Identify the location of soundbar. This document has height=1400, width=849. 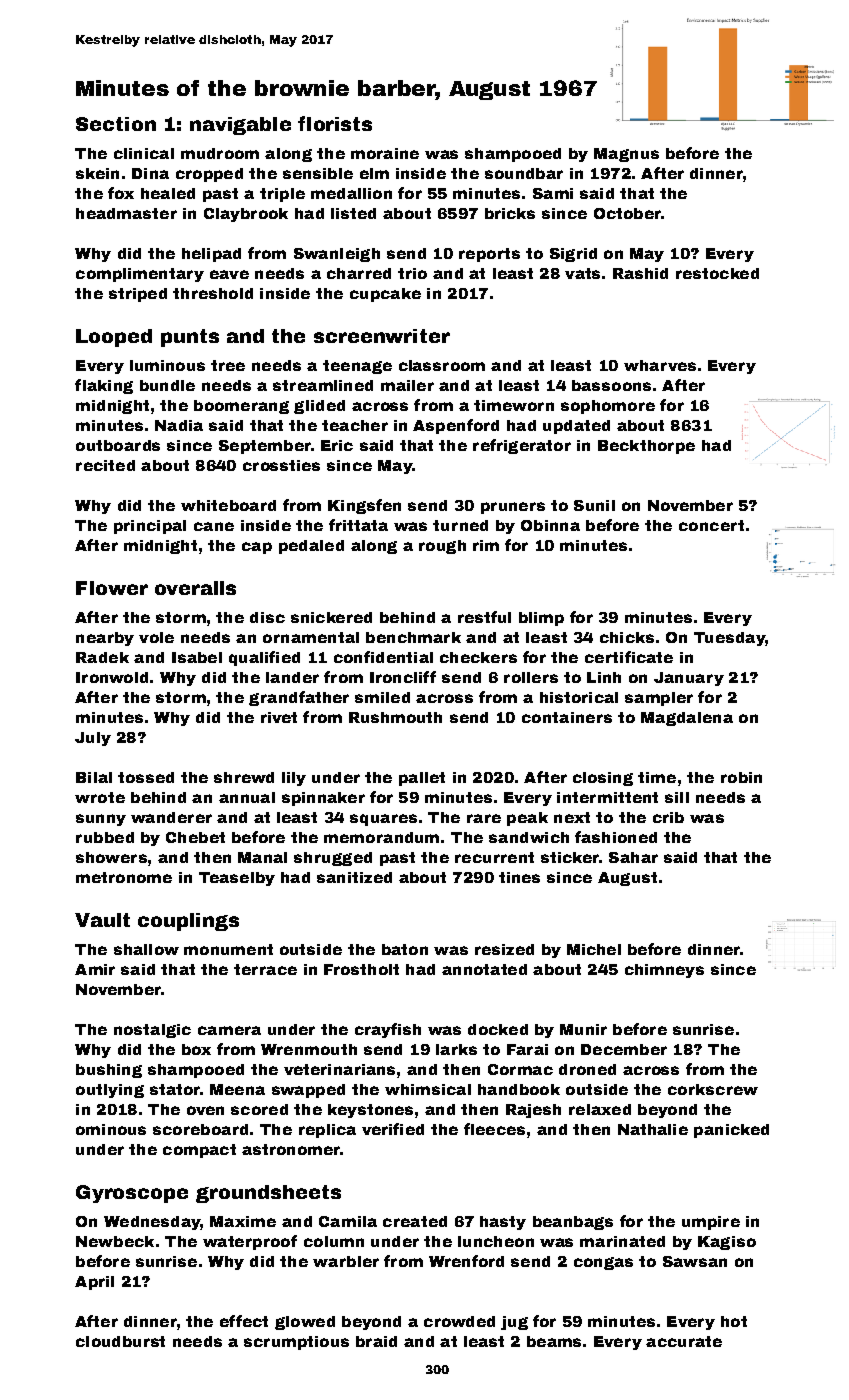
(524, 173).
